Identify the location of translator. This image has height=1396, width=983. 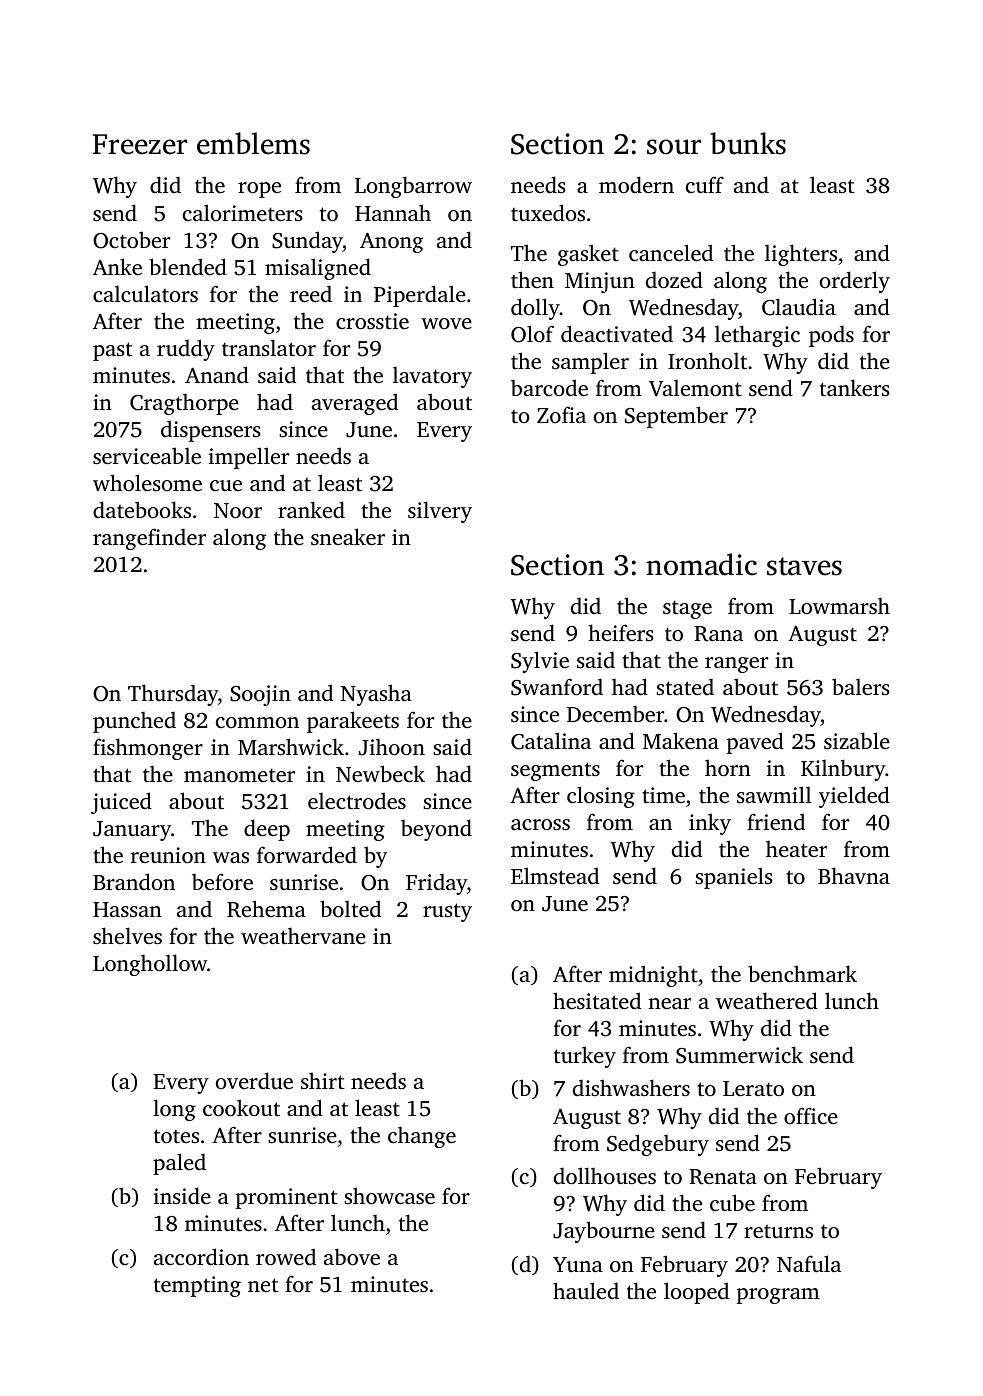
(269, 347).
